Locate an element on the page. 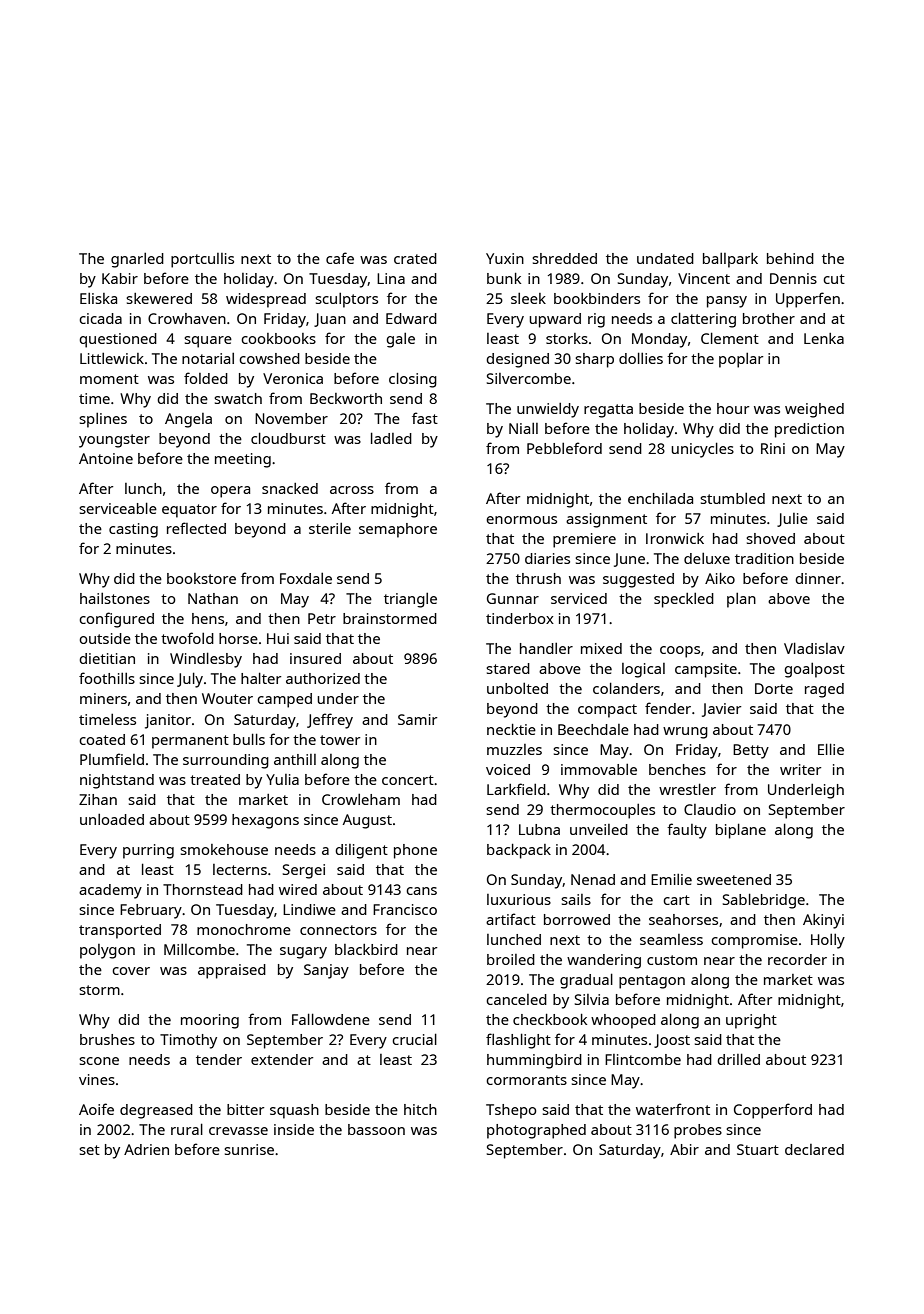  sleek is located at coordinates (528, 298).
